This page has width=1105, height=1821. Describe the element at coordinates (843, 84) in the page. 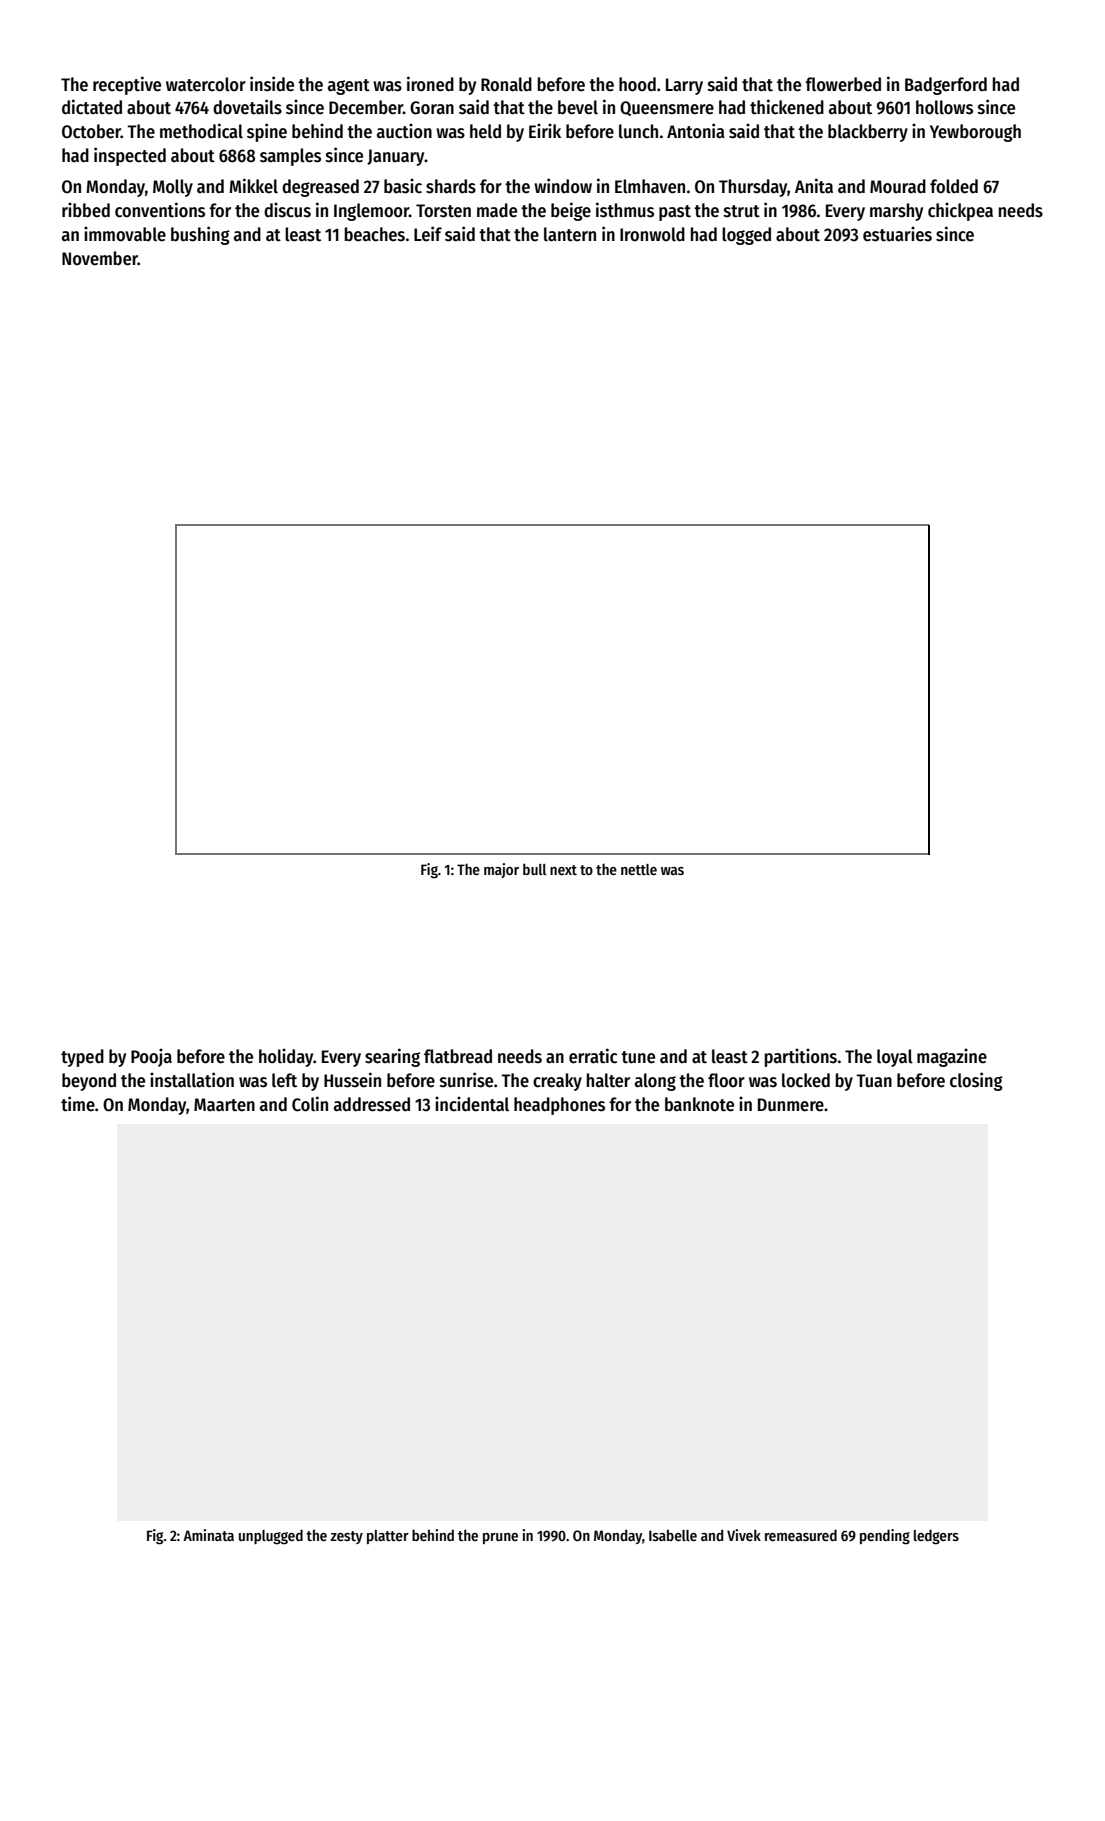

I see `flowerbed` at that location.
